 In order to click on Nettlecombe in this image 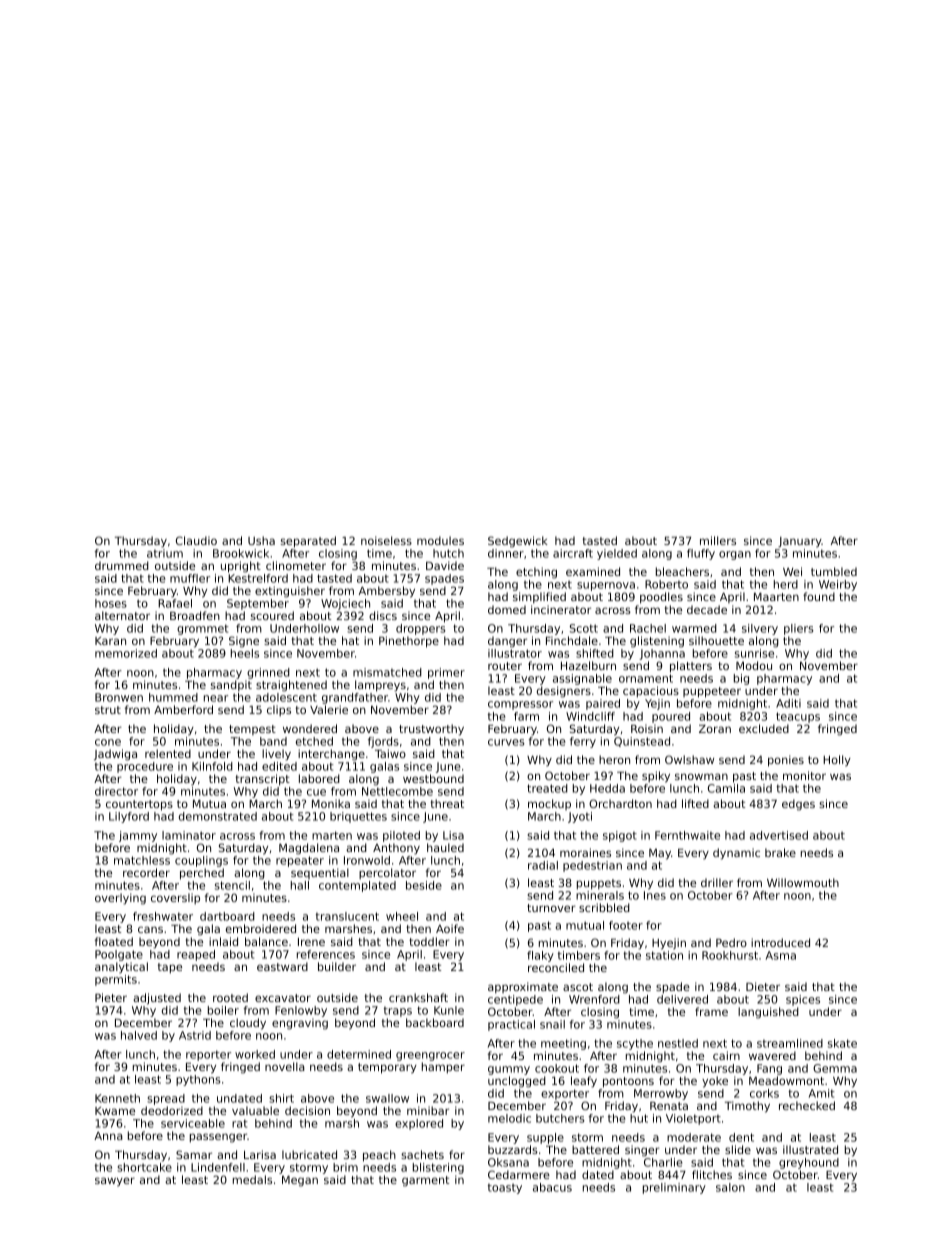, I will do `click(397, 791)`.
